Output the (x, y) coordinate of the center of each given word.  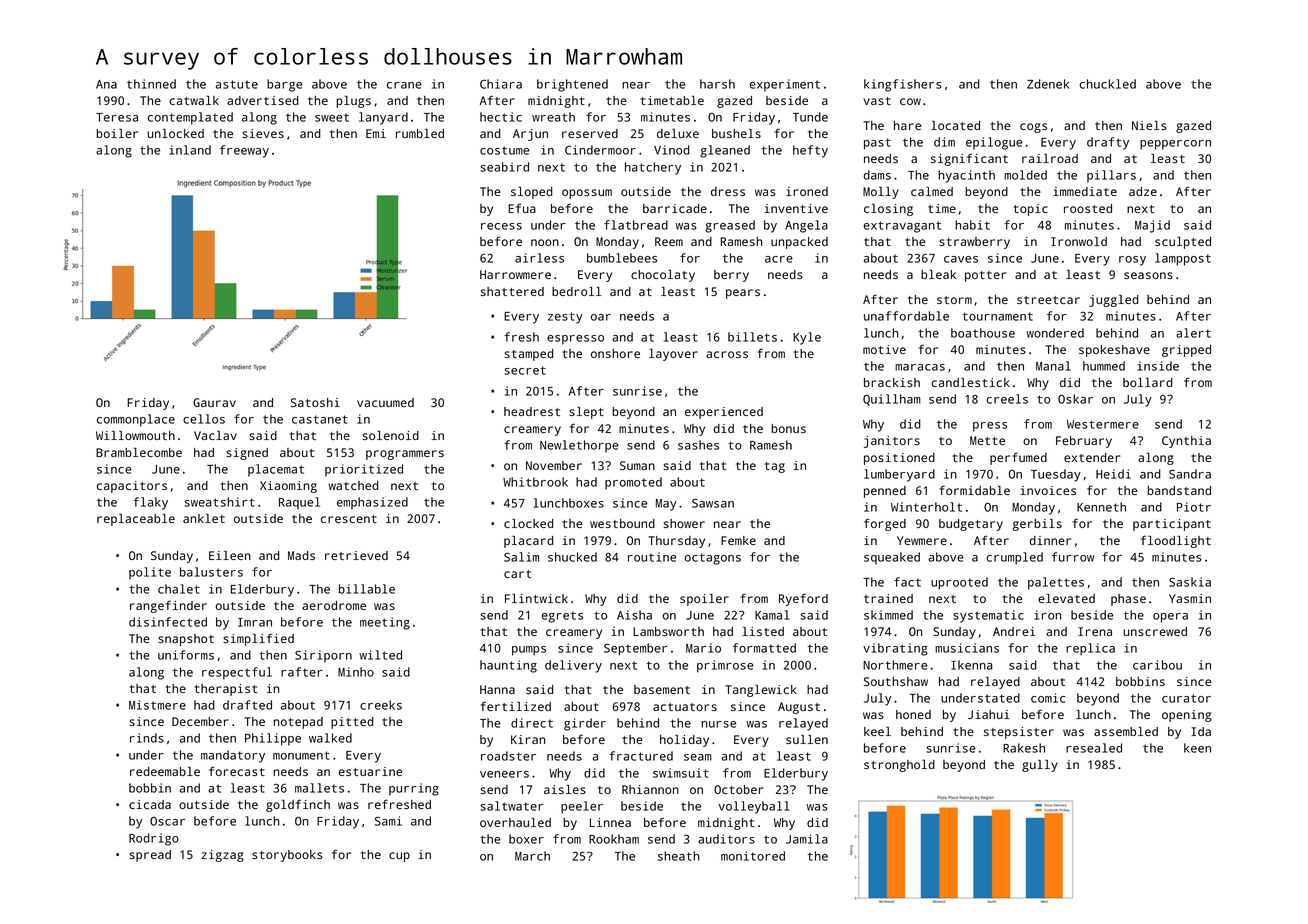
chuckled (1107, 84)
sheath (678, 856)
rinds (147, 738)
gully (1040, 766)
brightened (572, 85)
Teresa (117, 117)
